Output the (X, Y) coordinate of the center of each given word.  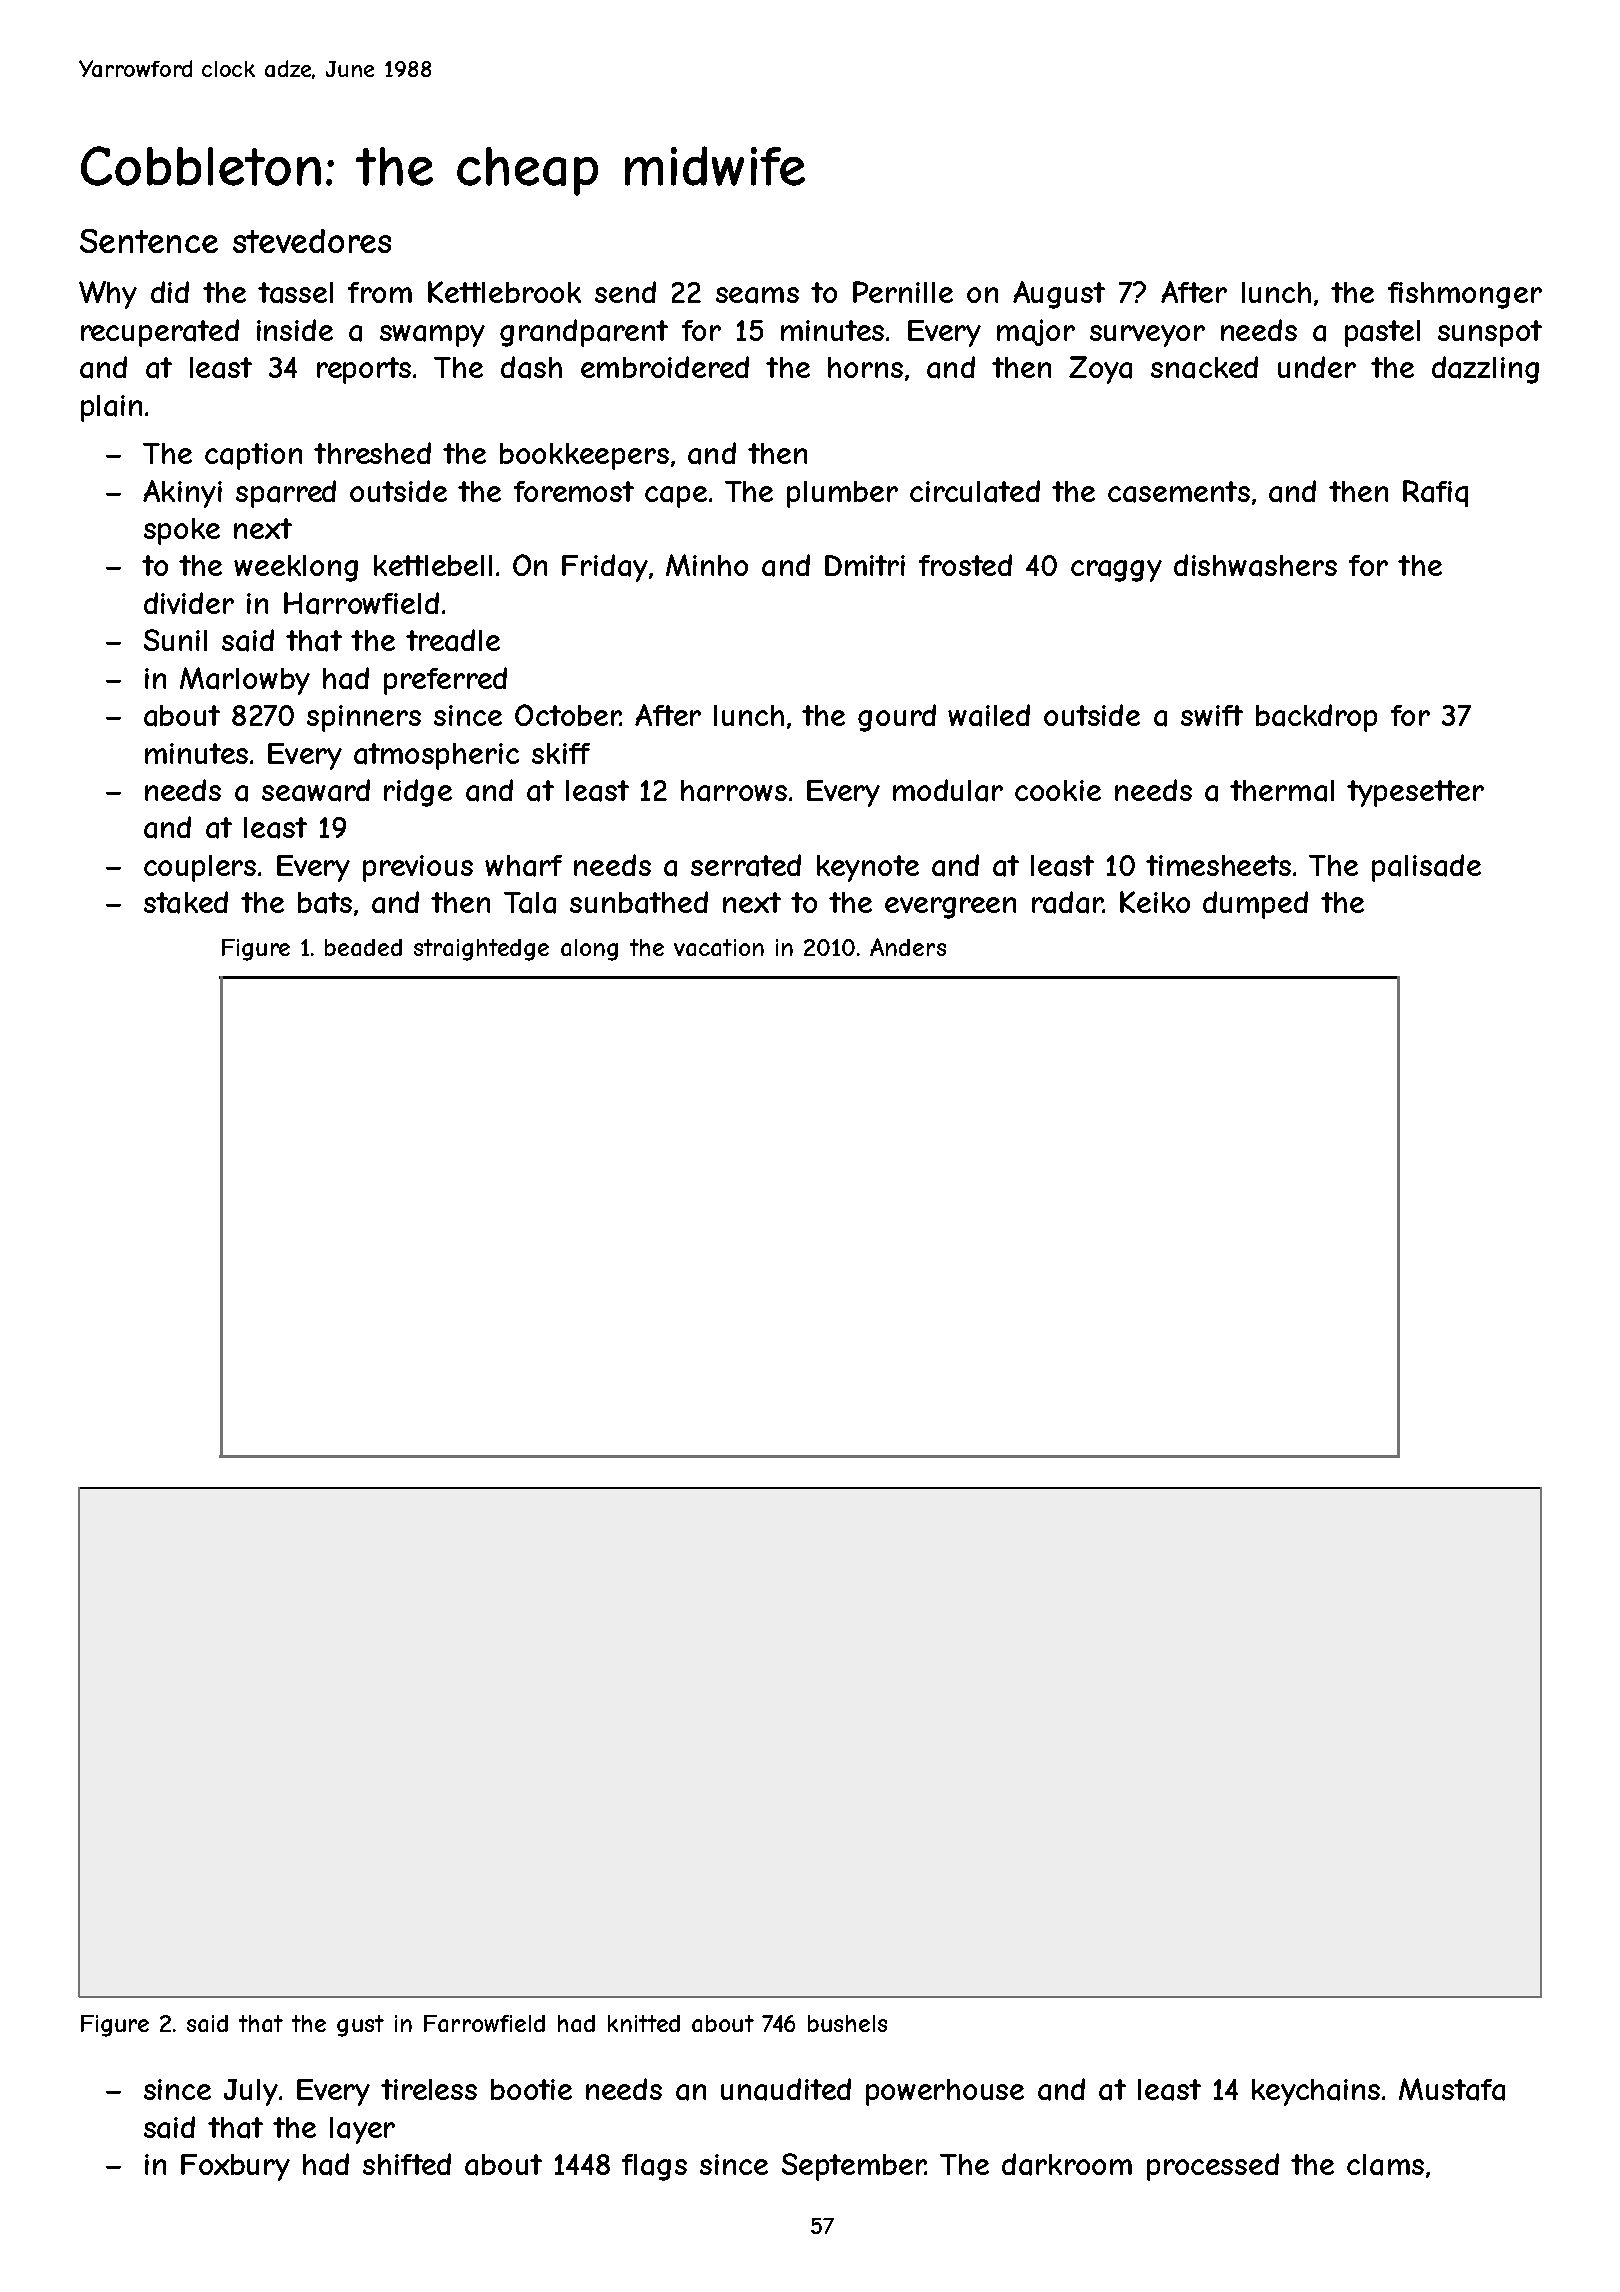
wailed (989, 715)
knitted (644, 2023)
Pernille (903, 292)
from (380, 292)
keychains (1316, 2092)
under (1317, 367)
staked (186, 902)
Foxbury (235, 2167)
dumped (1255, 905)
